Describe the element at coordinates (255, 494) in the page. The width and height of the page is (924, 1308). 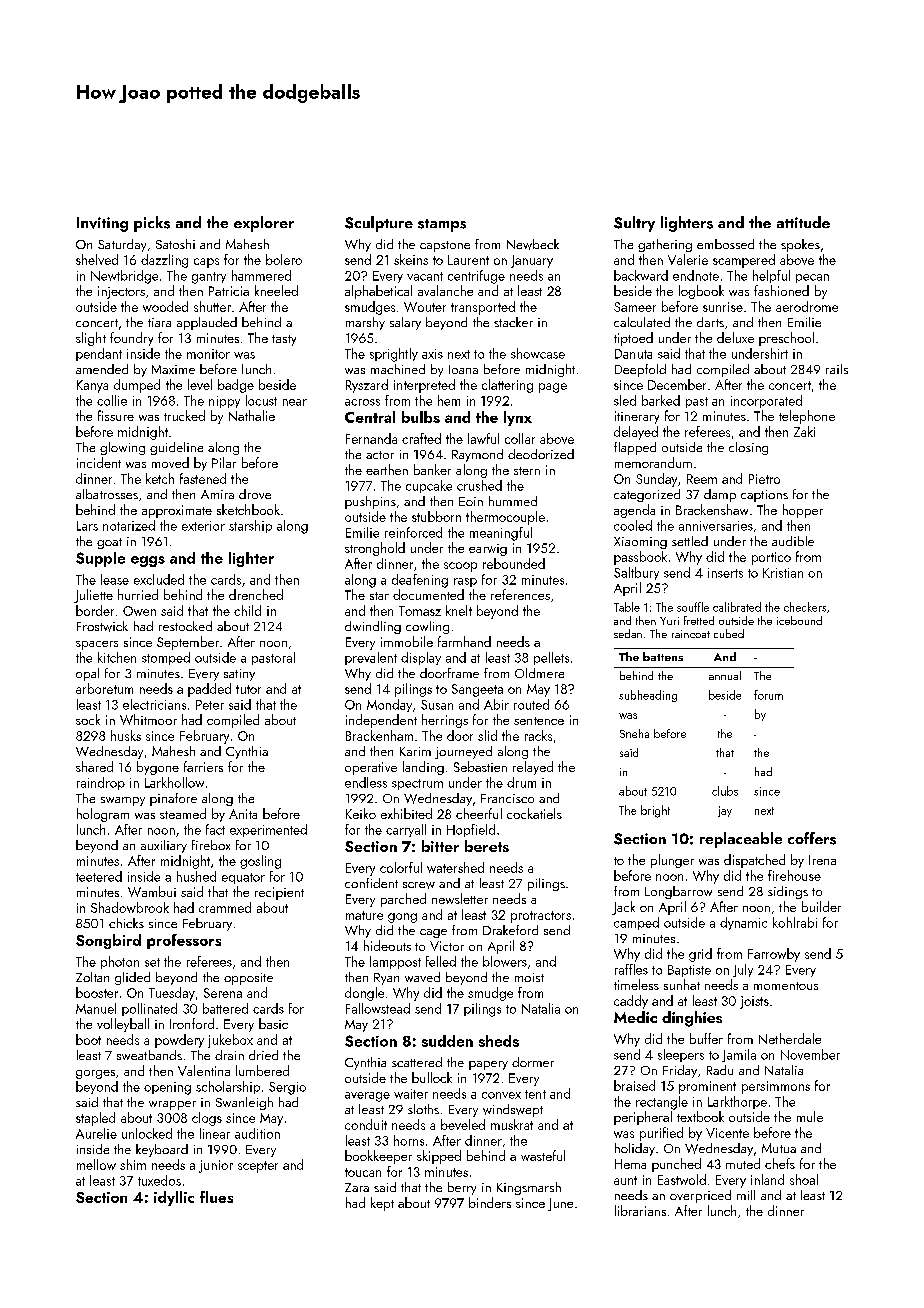
I see `drove` at that location.
